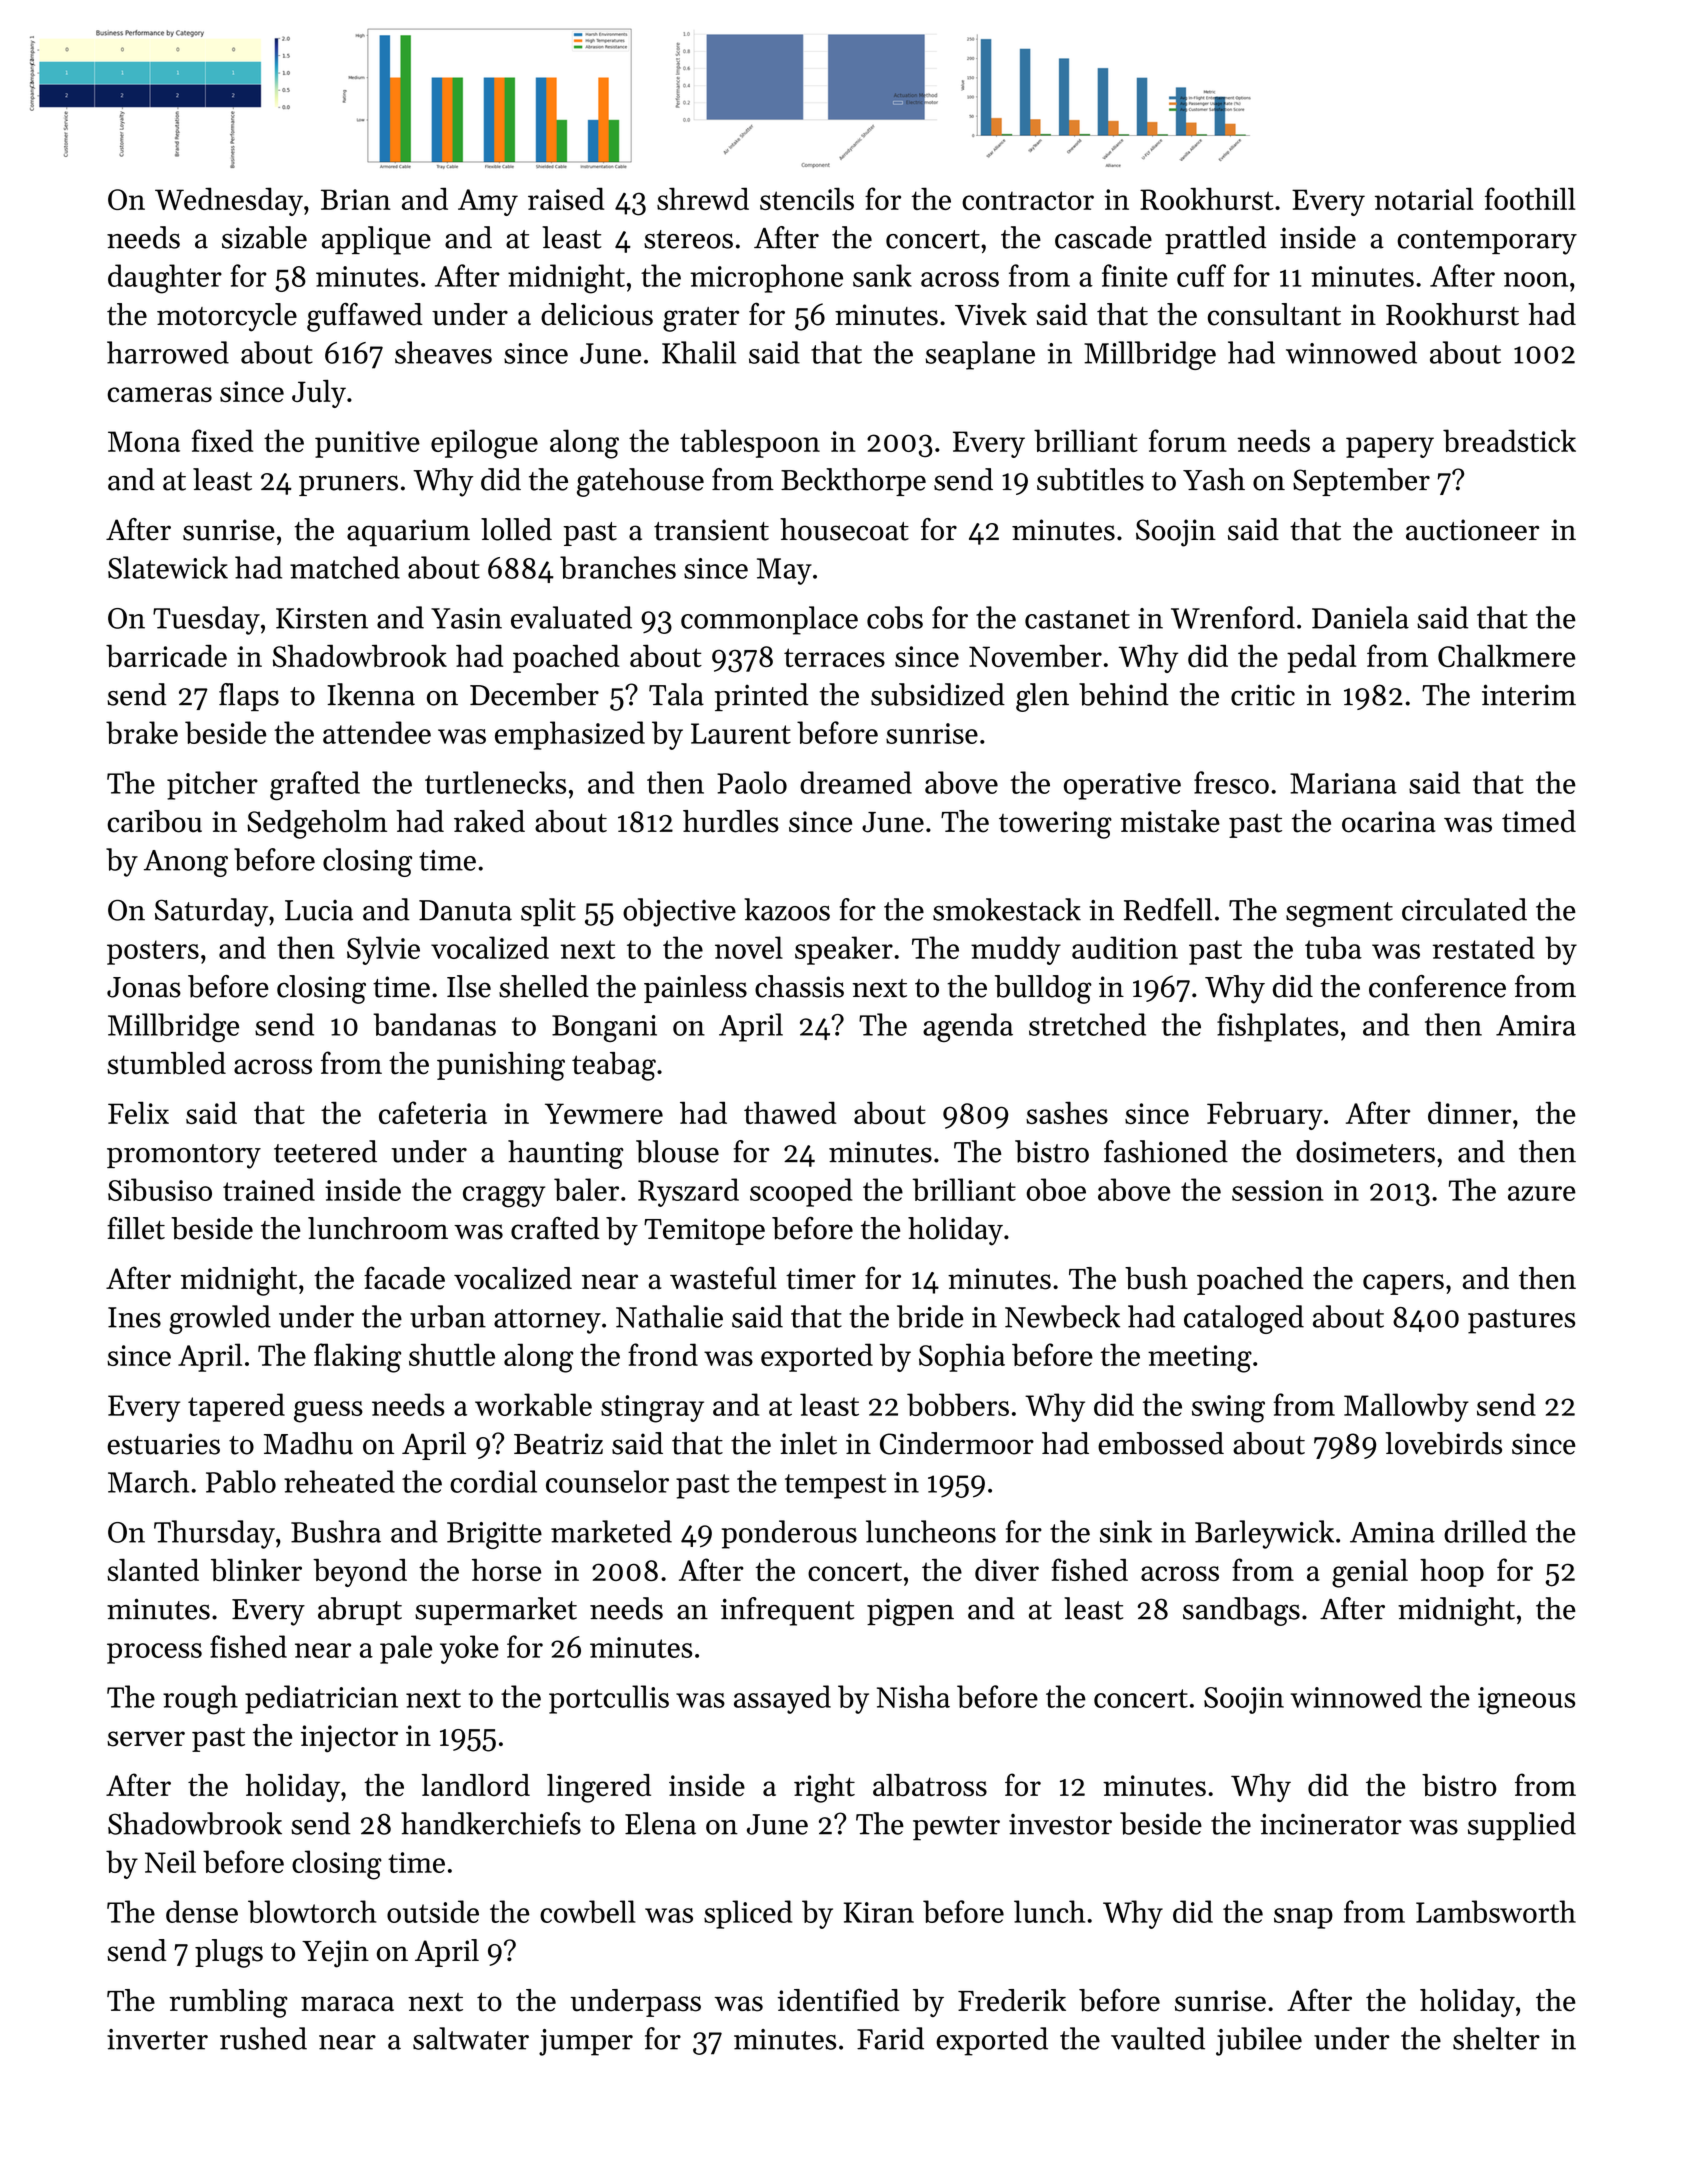 Image resolution: width=1683 pixels, height=2178 pixels. What do you see at coordinates (652, 1409) in the screenshot?
I see `stingray` at bounding box center [652, 1409].
